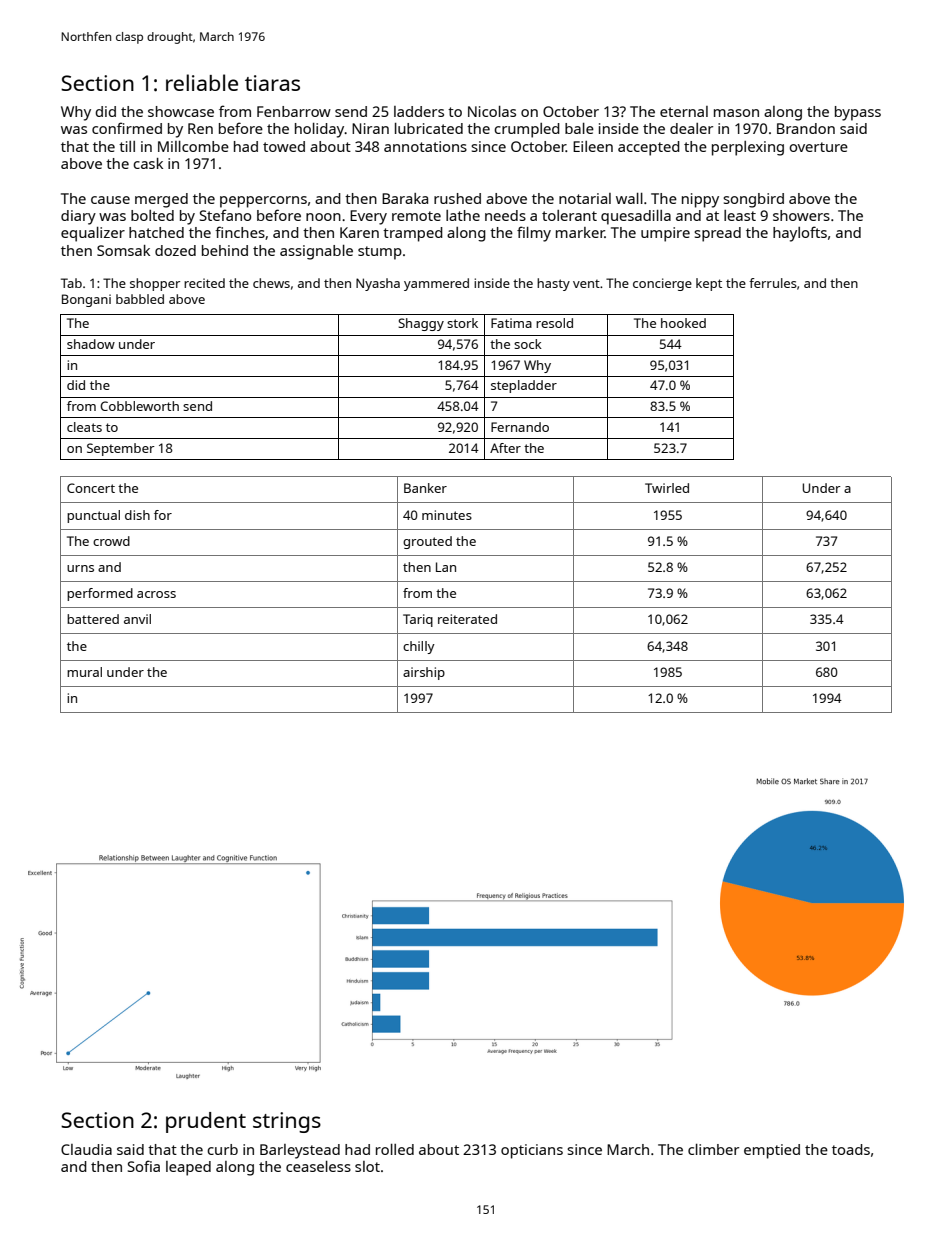 Image resolution: width=952 pixels, height=1233 pixels. I want to click on rolled, so click(395, 1149).
